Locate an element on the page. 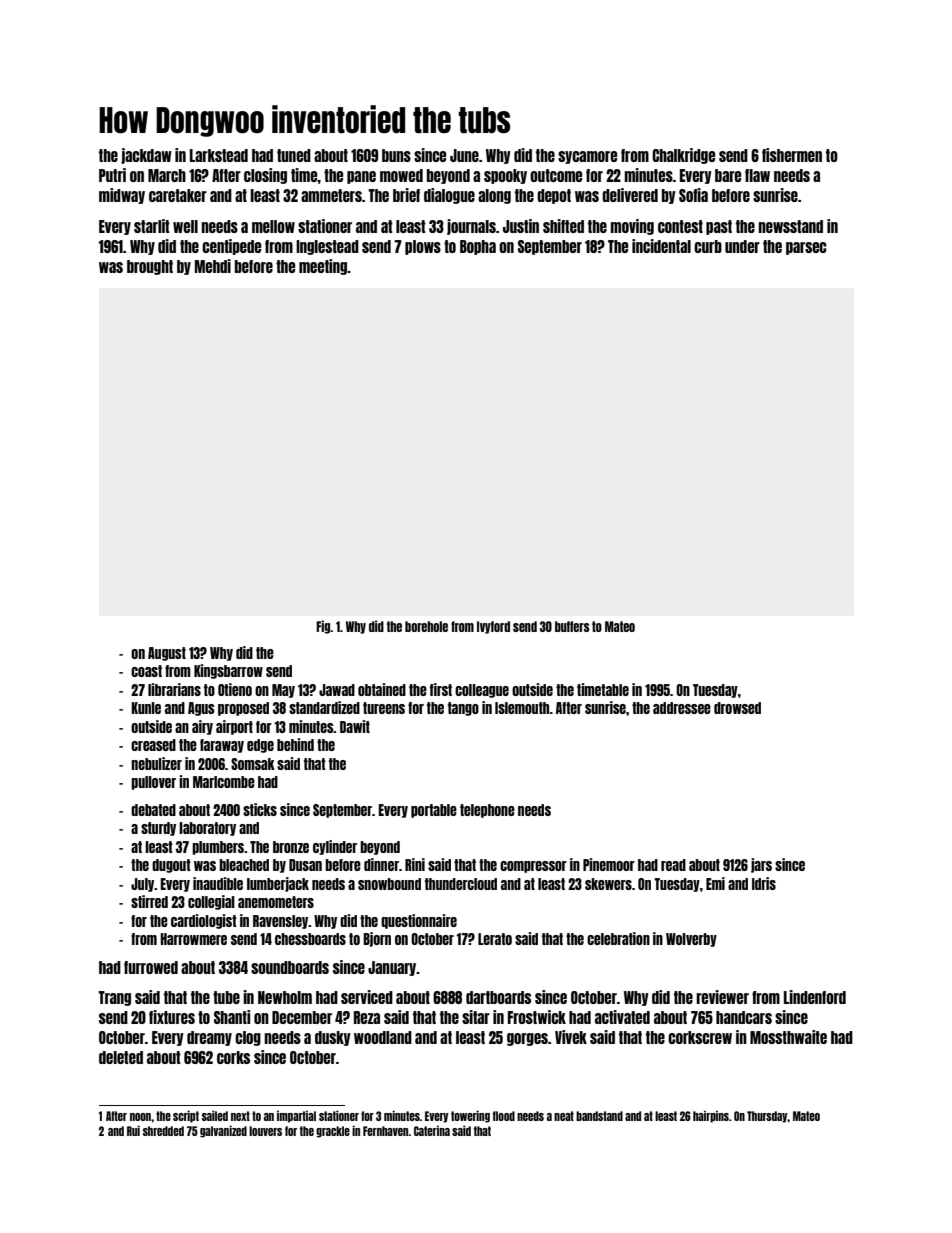 This document has height=1233, width=952. Mossthwaite is located at coordinates (788, 1037).
